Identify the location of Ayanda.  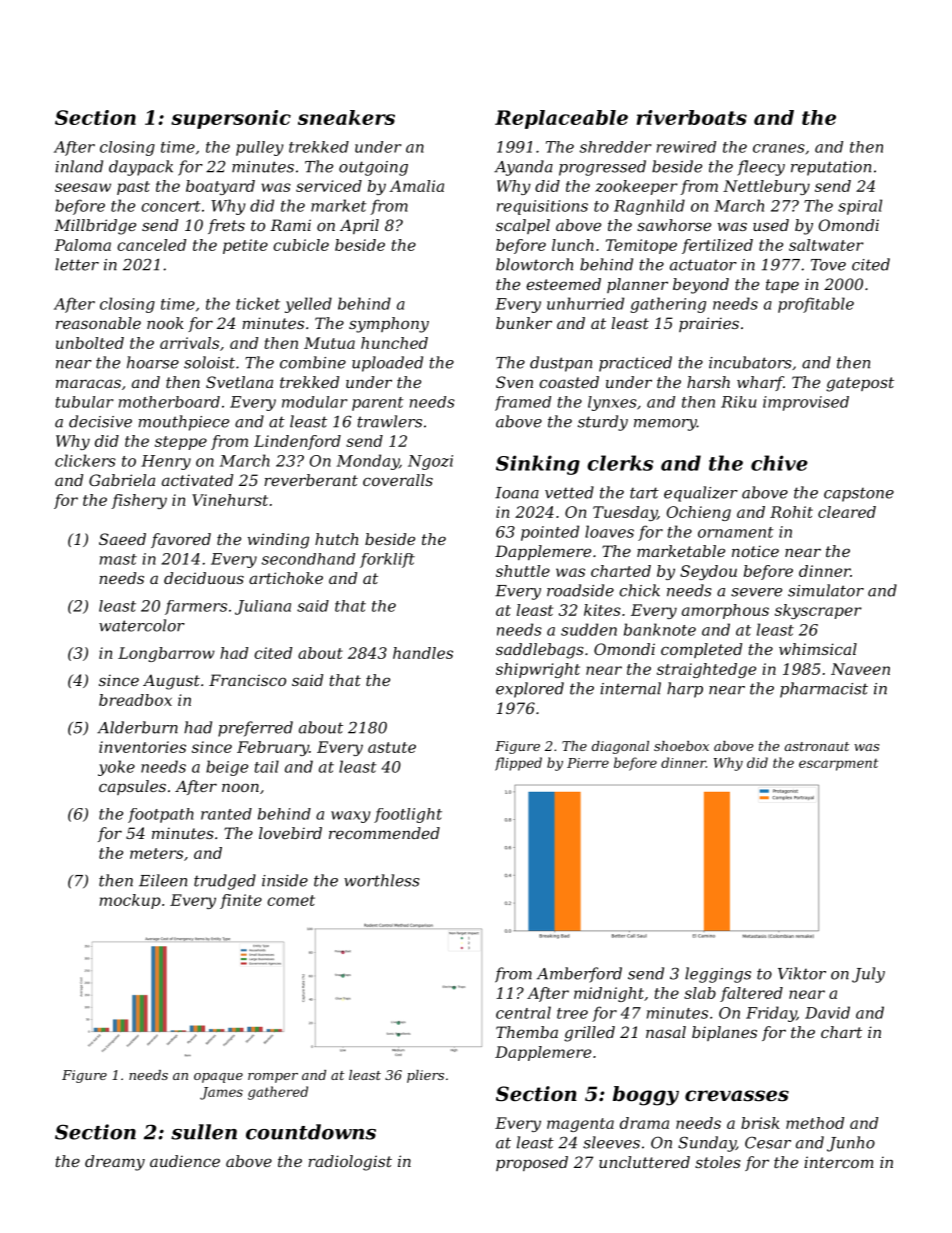
(523, 168).
